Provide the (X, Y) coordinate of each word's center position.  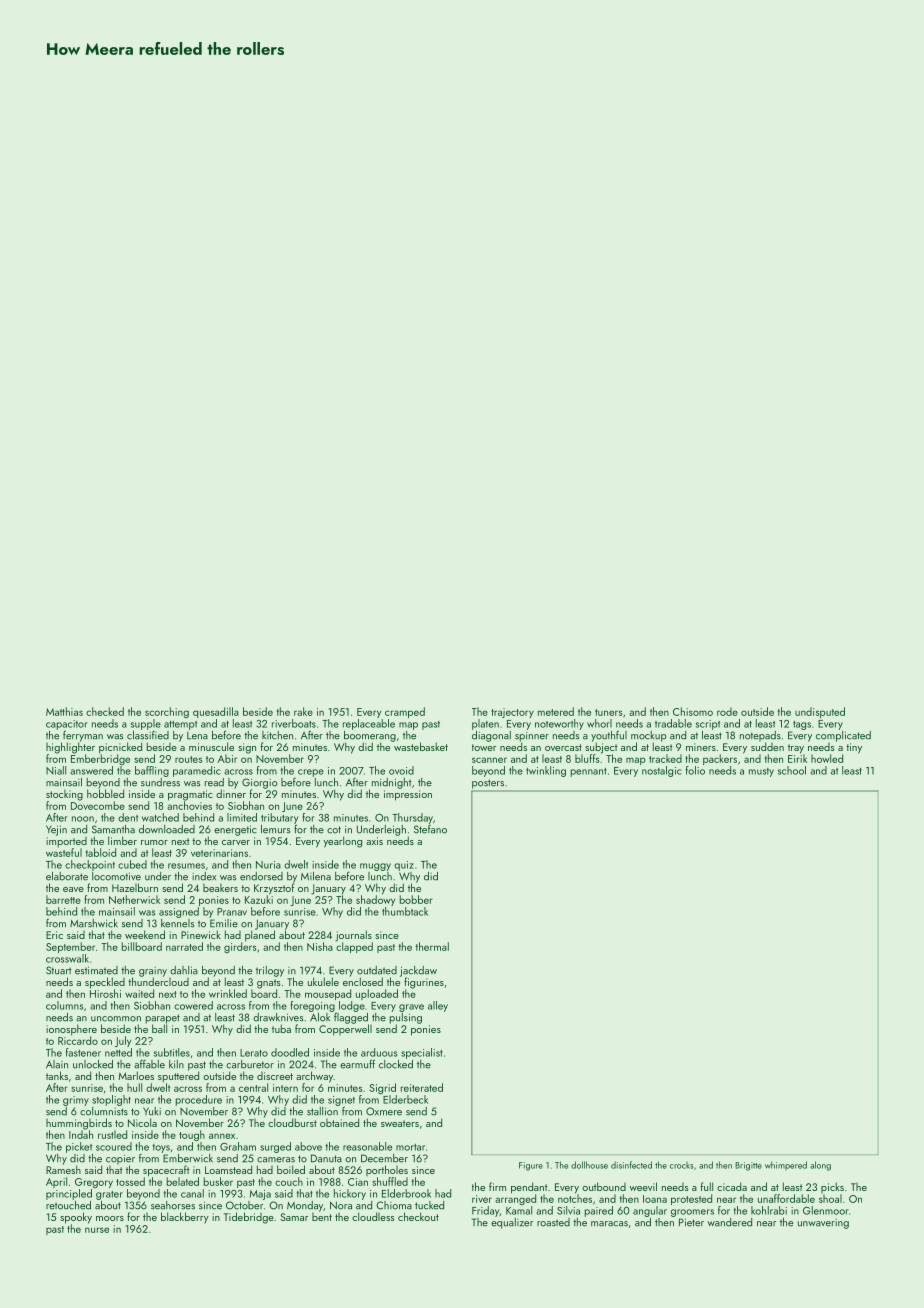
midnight (391, 783)
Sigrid (383, 1088)
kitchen (277, 735)
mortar (410, 1147)
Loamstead (228, 1169)
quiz (404, 866)
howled (827, 758)
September (70, 947)
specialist (422, 1053)
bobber (416, 899)
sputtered (178, 1076)
